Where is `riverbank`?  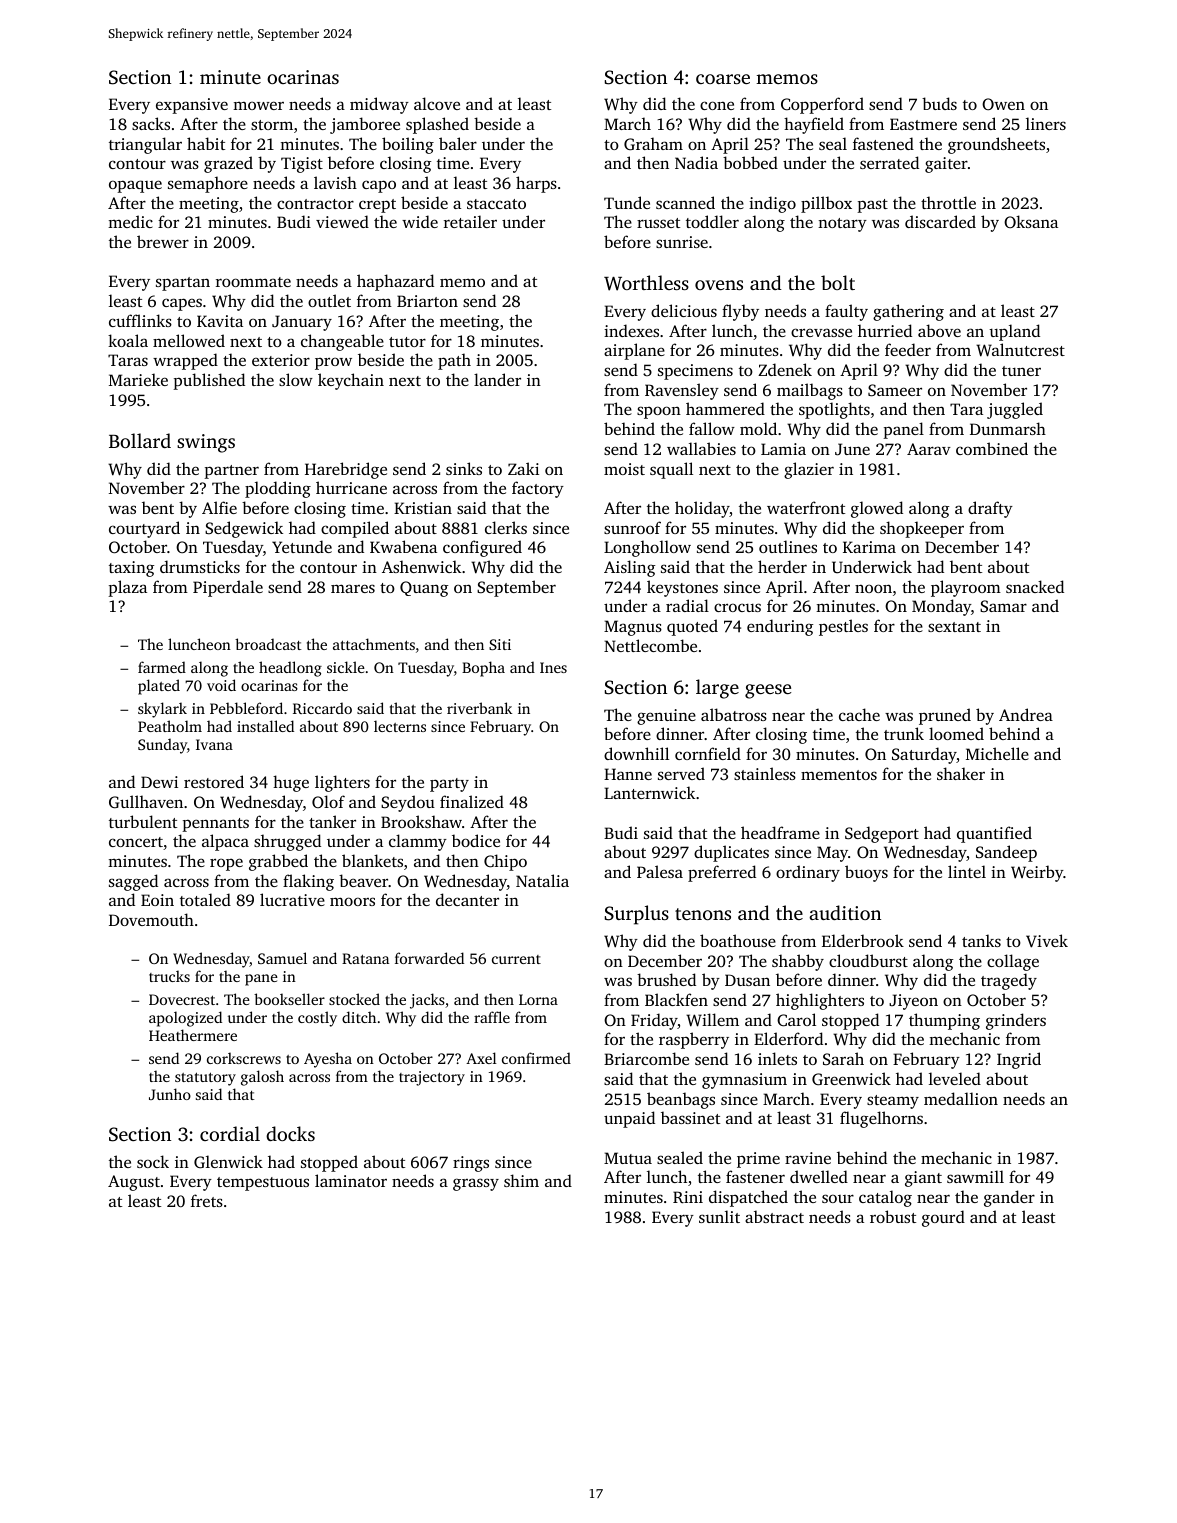 riverbank is located at coordinates (479, 708).
